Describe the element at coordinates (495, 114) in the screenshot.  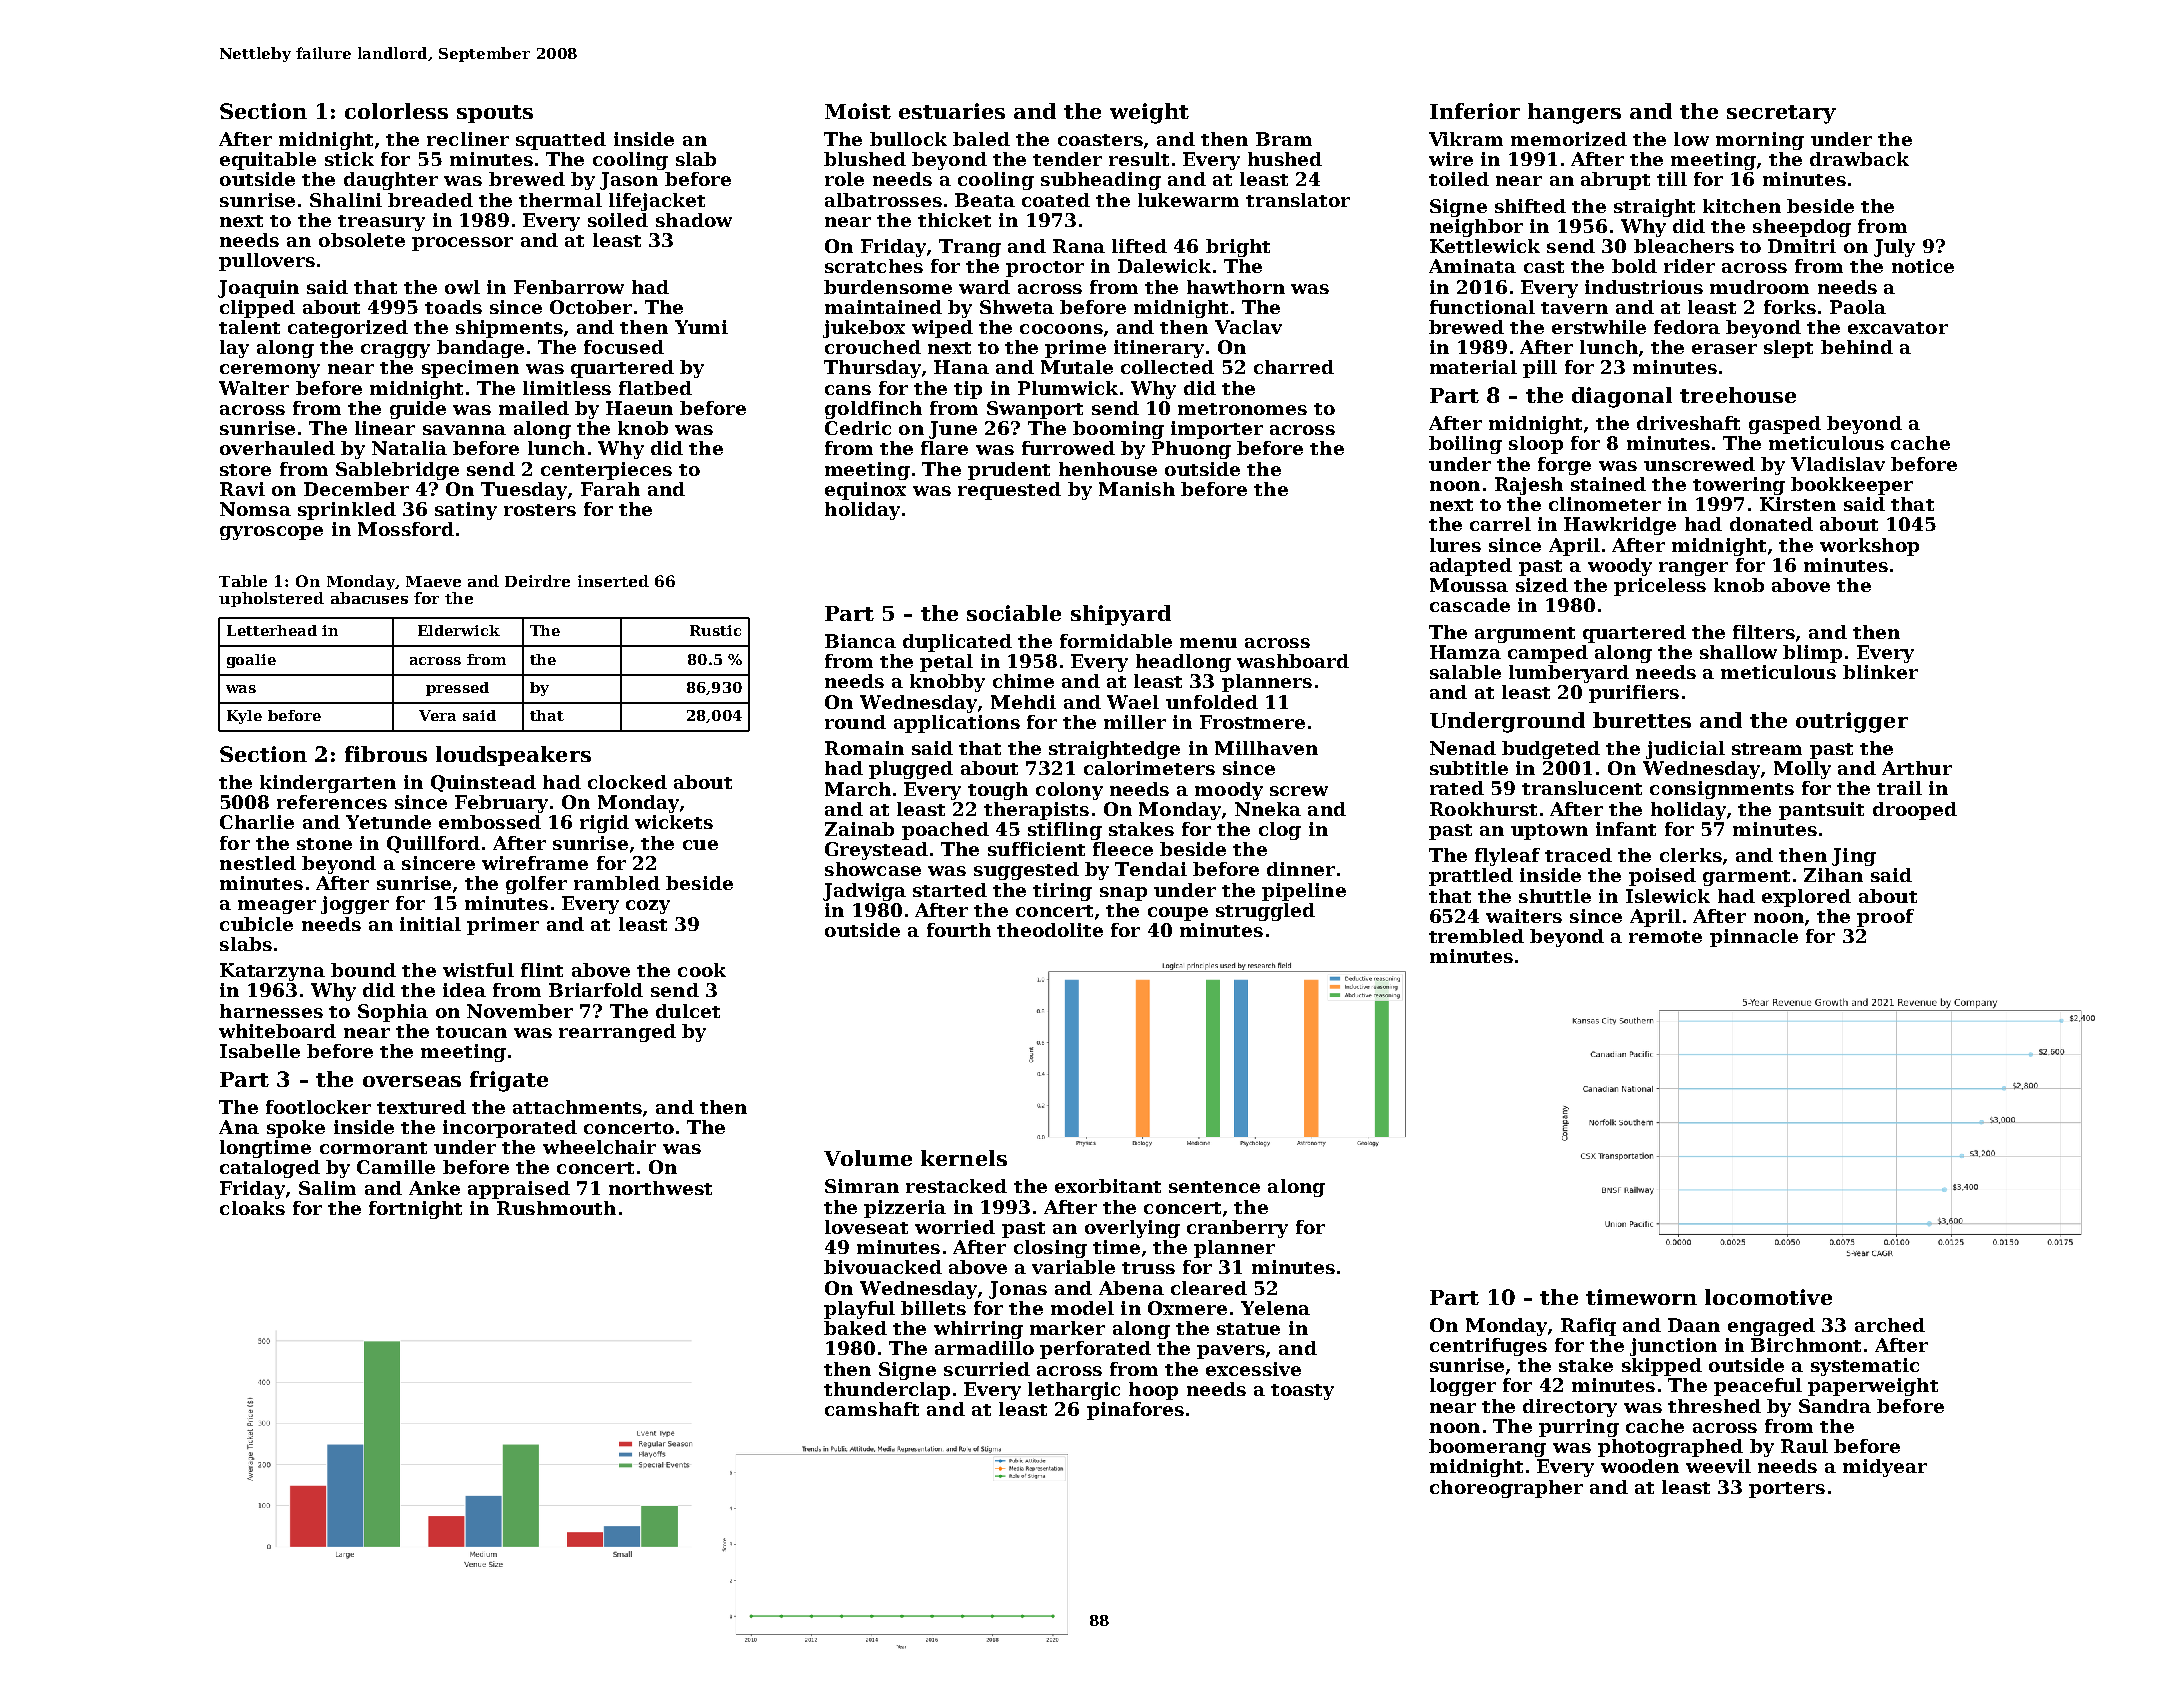
I see `spouts` at that location.
